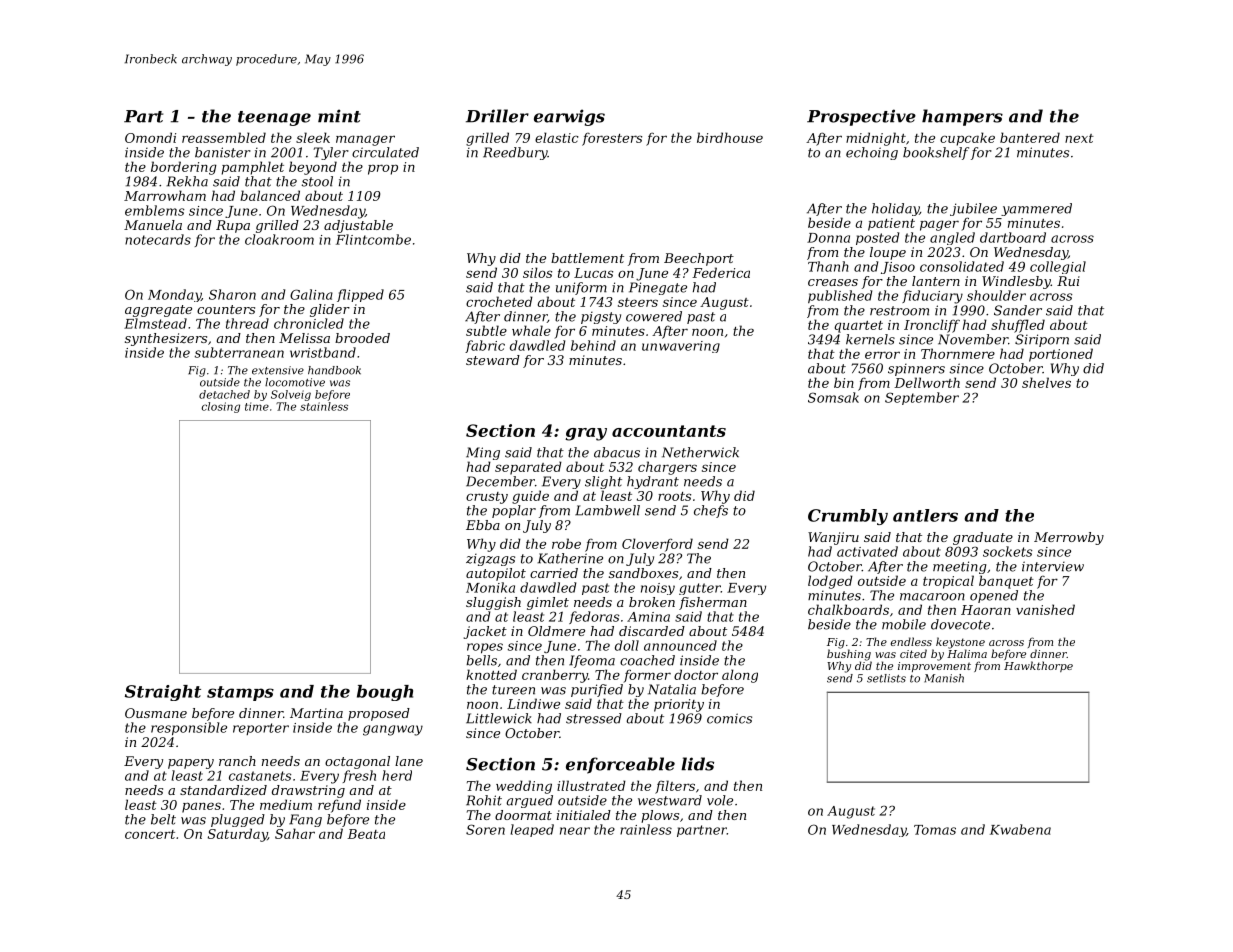 The height and width of the page is (952, 1233). I want to click on stainless, so click(324, 406).
